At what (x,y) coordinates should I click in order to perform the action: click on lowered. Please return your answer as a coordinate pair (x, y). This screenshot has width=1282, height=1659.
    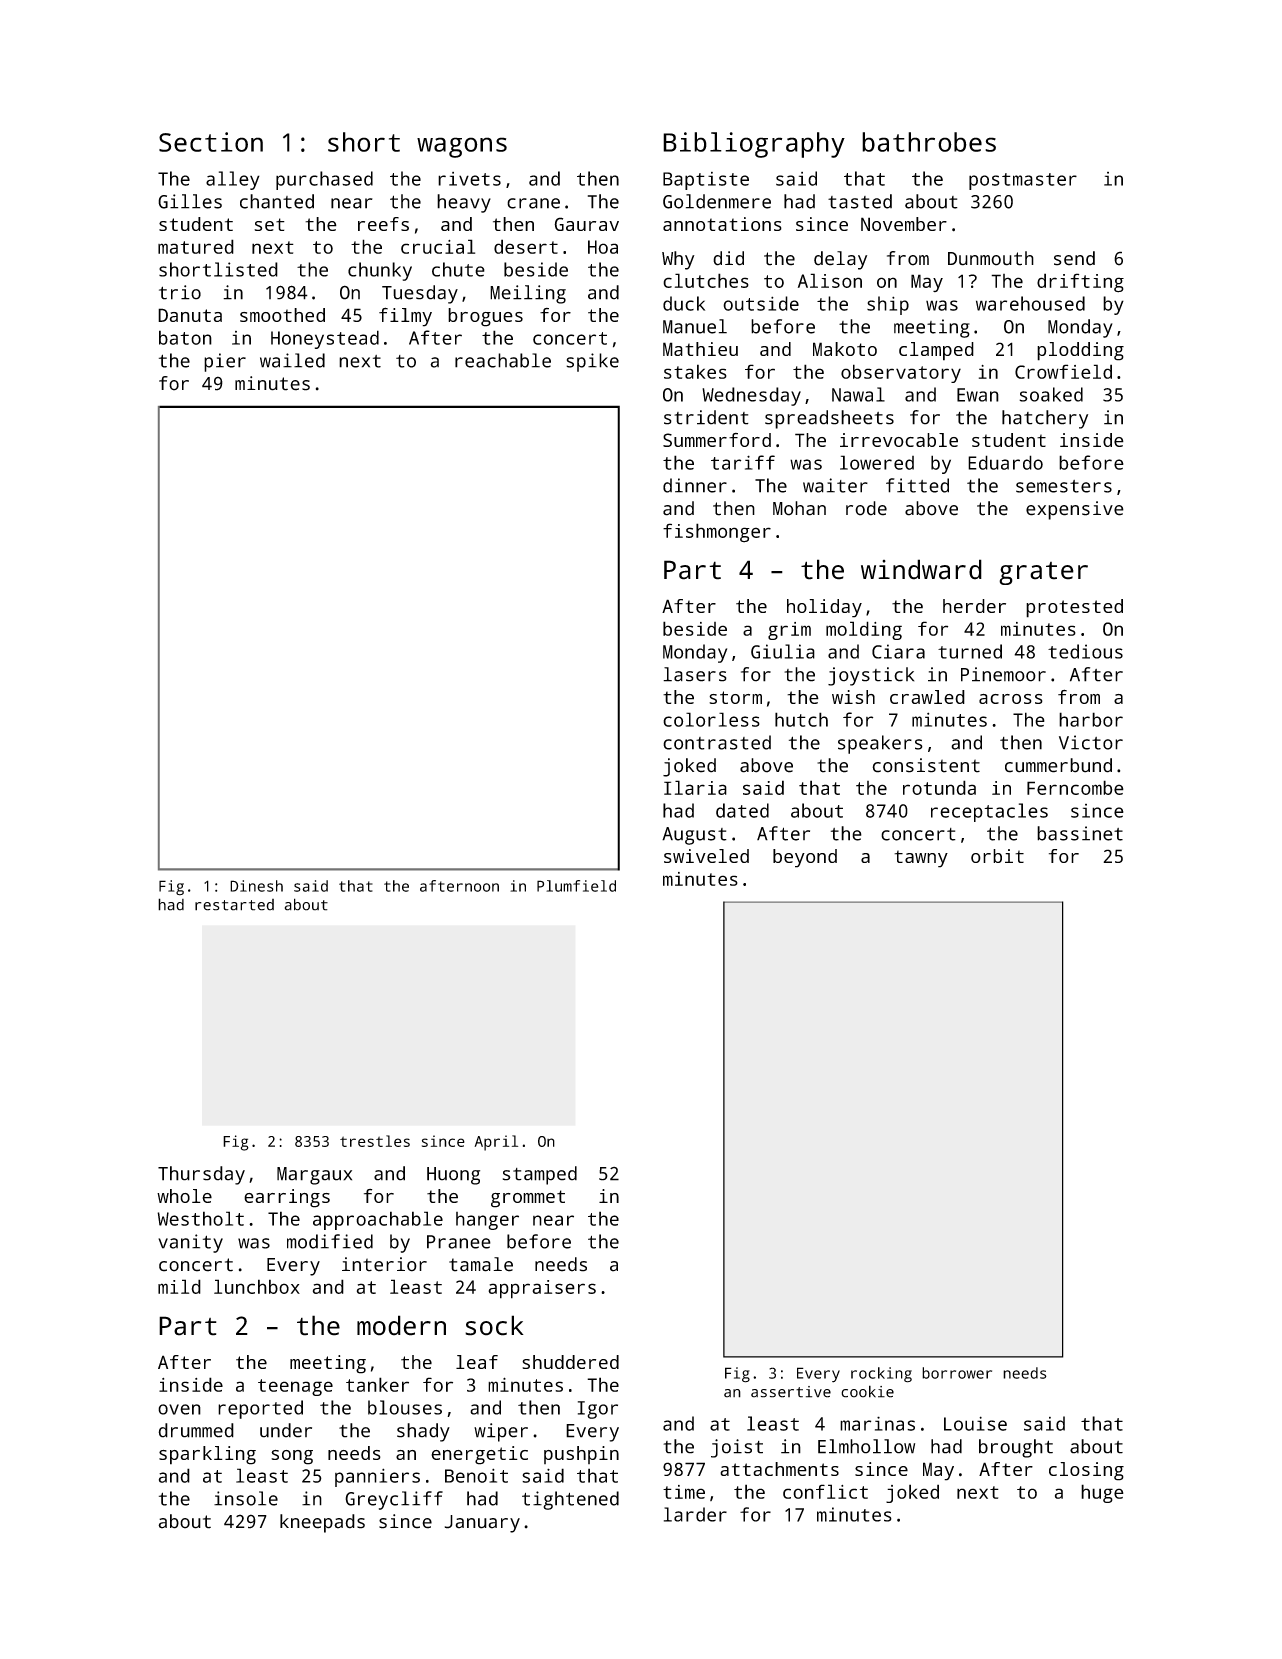
    Looking at the image, I should click on (877, 462).
